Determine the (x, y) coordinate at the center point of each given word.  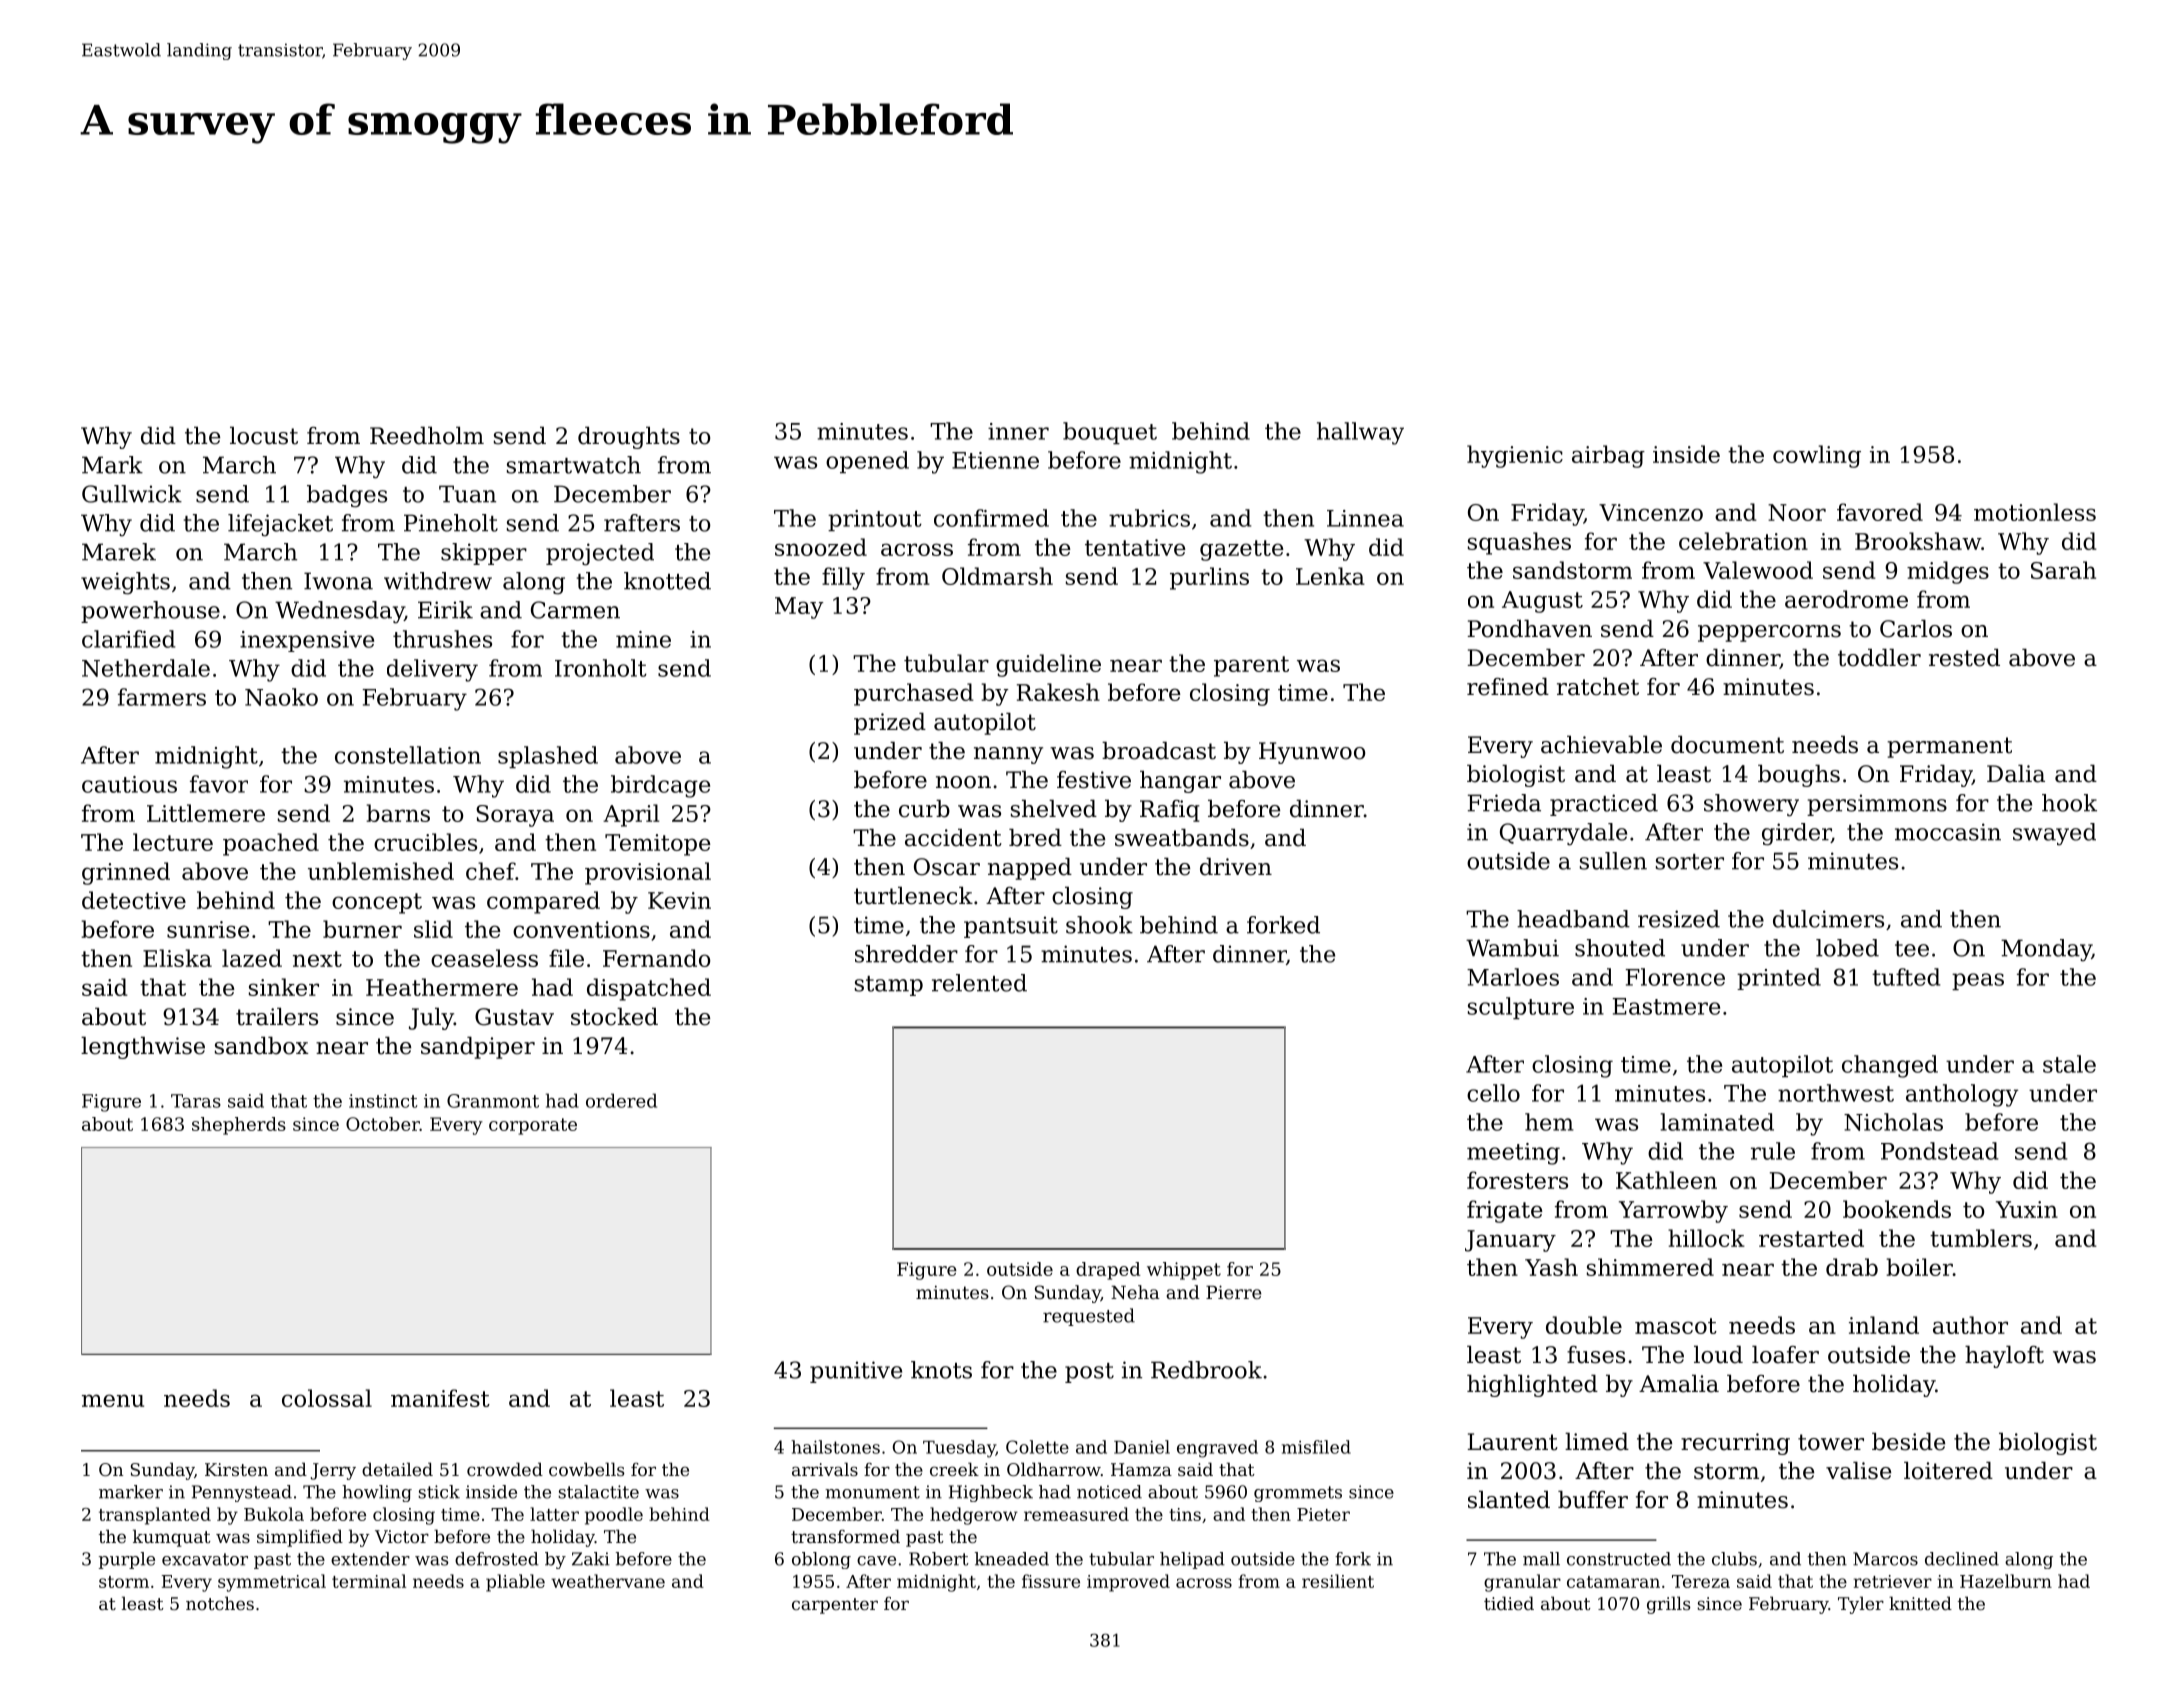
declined (1962, 1559)
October (383, 1124)
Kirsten (236, 1469)
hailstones (835, 1447)
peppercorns (1769, 633)
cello (1493, 1093)
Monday (2046, 950)
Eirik (445, 610)
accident (953, 838)
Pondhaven (1529, 629)
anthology (1962, 1095)
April (631, 815)
